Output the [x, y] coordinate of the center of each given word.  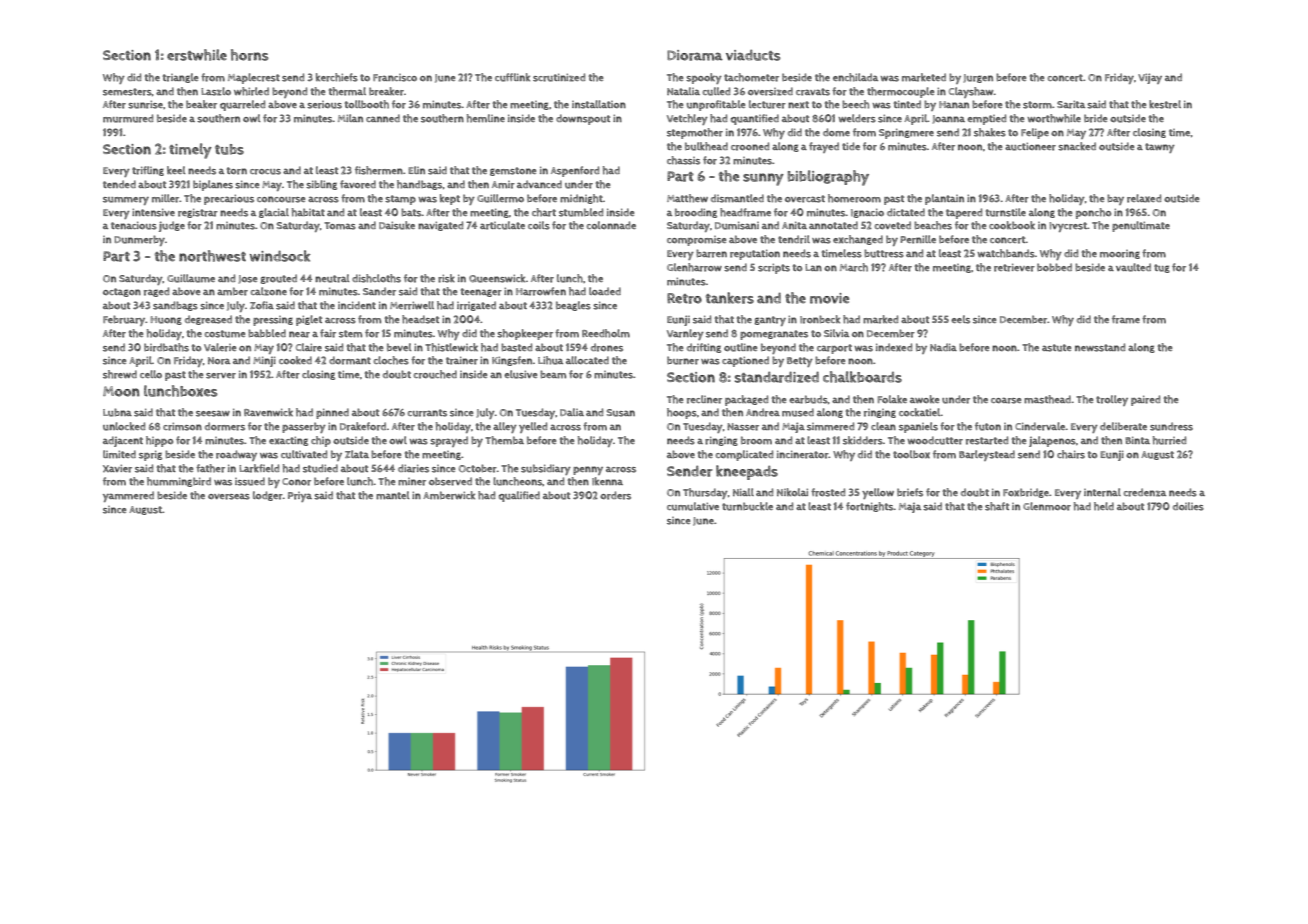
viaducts [753, 55]
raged [156, 292]
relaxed [1144, 198]
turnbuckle [747, 506]
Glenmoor [1047, 506]
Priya [300, 497]
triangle [180, 78]
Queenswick [497, 278]
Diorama [695, 55]
